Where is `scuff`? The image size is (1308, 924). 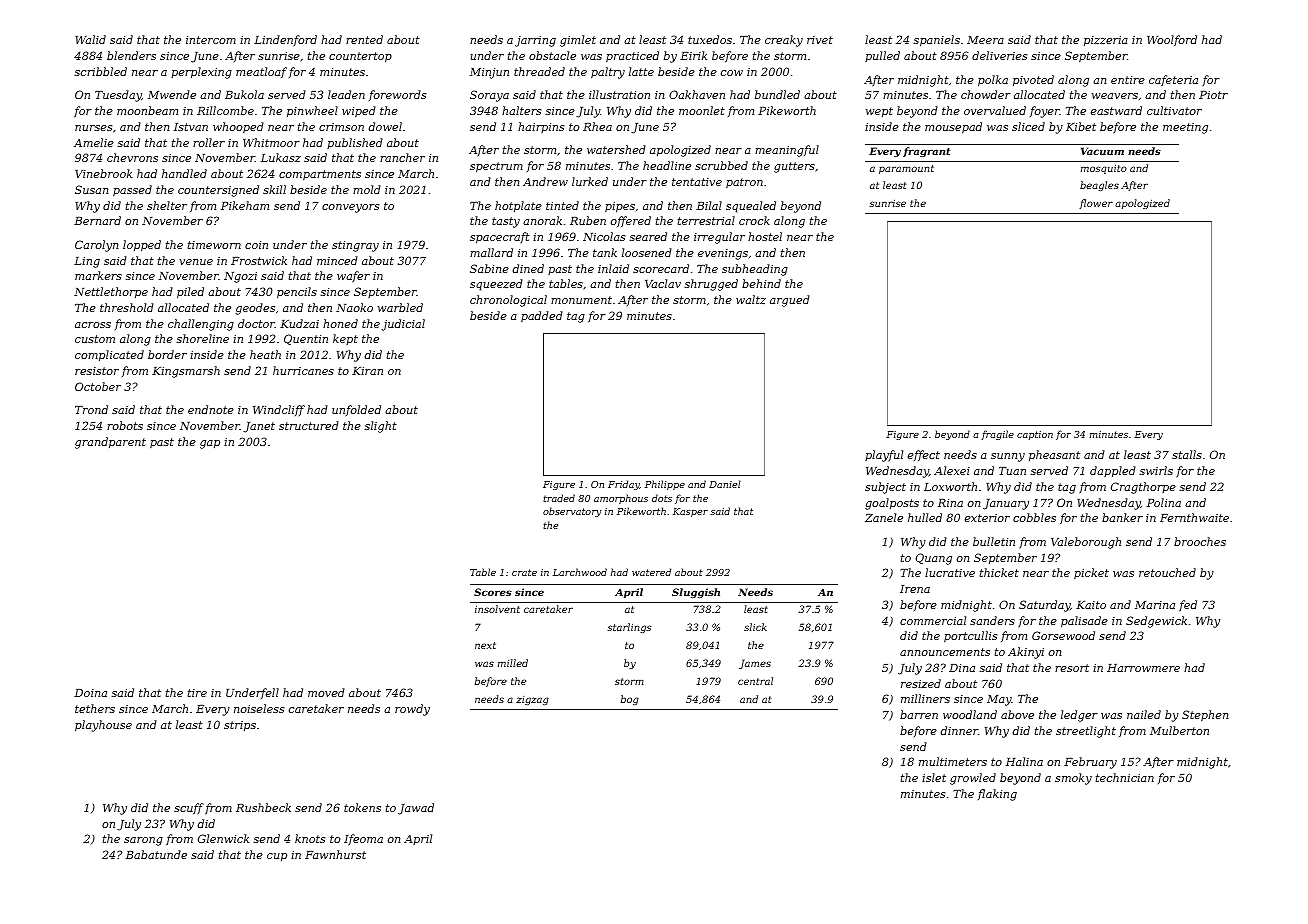
scuff is located at coordinates (189, 808).
